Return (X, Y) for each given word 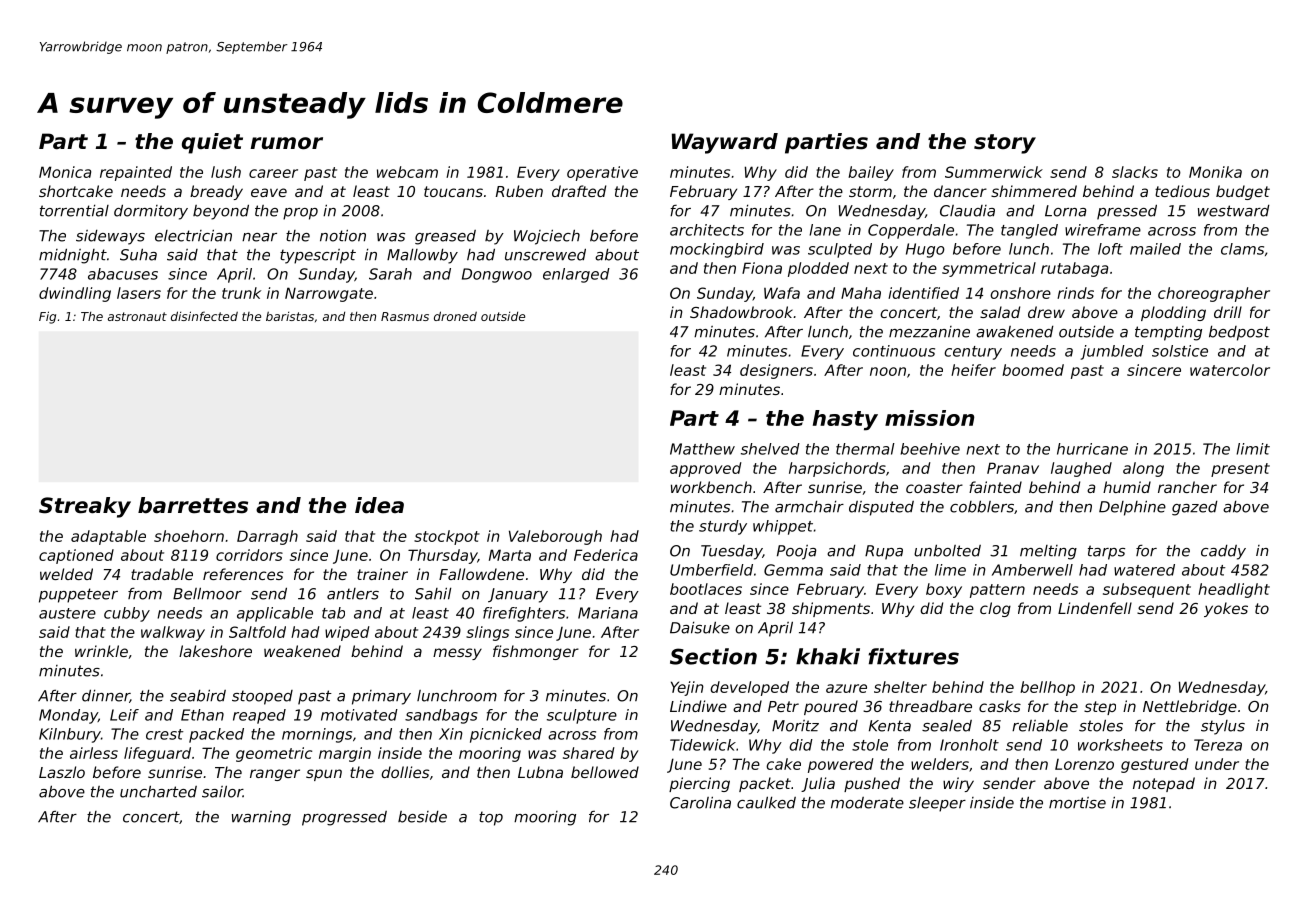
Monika (1215, 172)
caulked (766, 802)
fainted (995, 487)
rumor (286, 143)
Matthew (702, 449)
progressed (344, 818)
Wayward (725, 143)
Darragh (267, 537)
